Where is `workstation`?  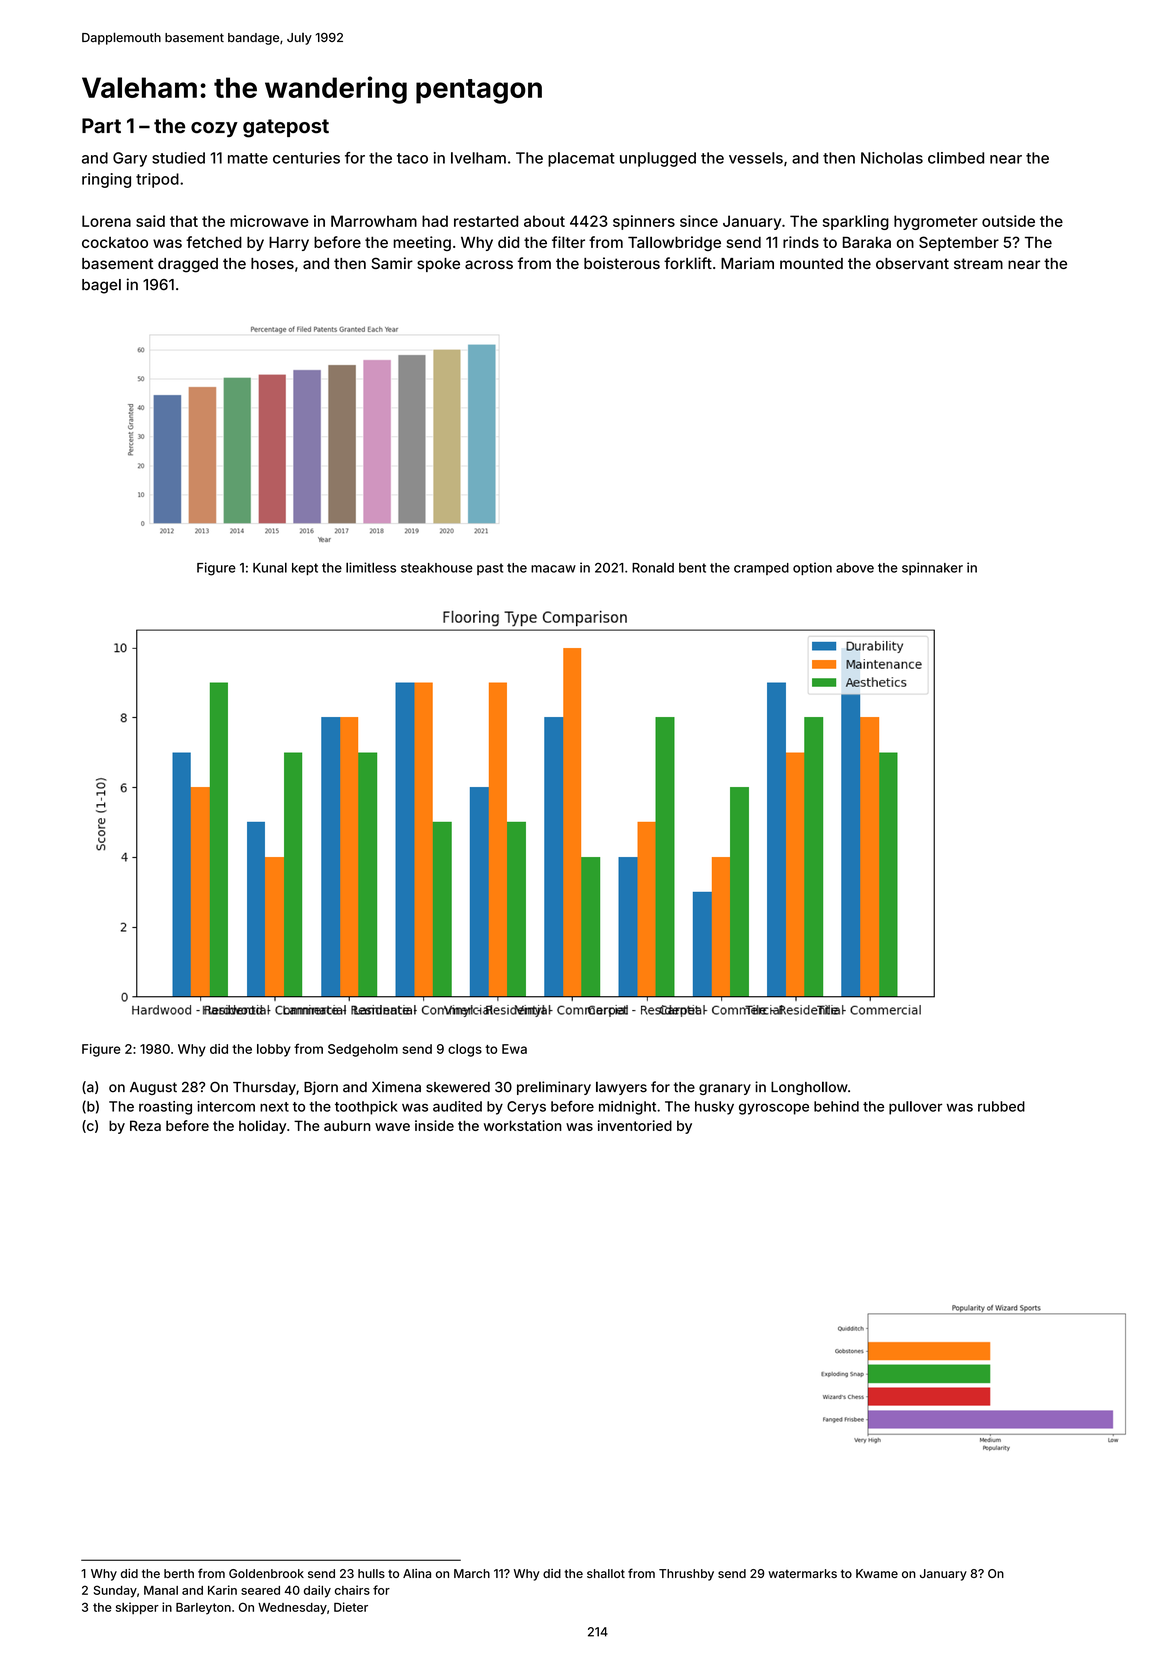 workstation is located at coordinates (523, 1125).
